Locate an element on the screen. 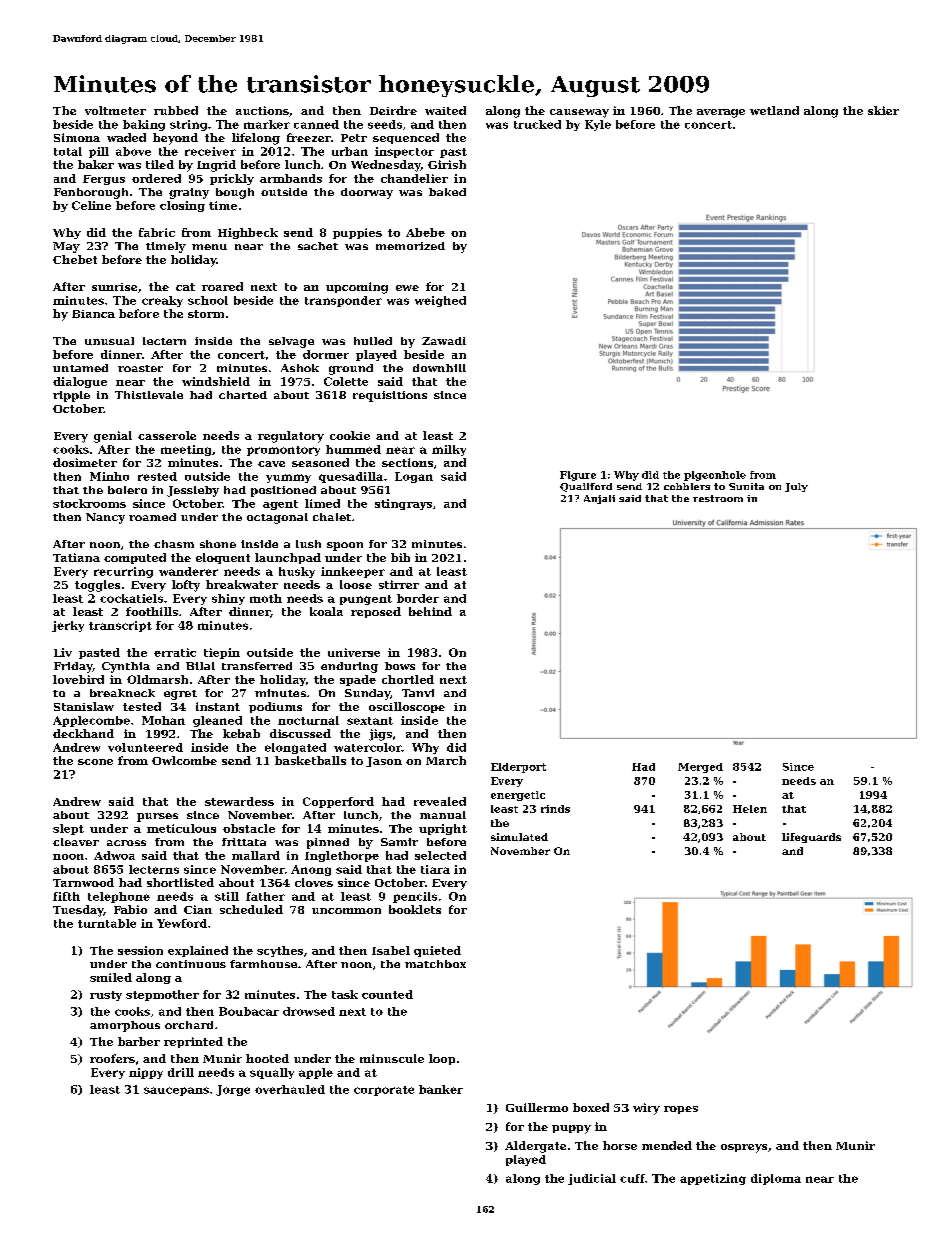  Sunita is located at coordinates (746, 486).
